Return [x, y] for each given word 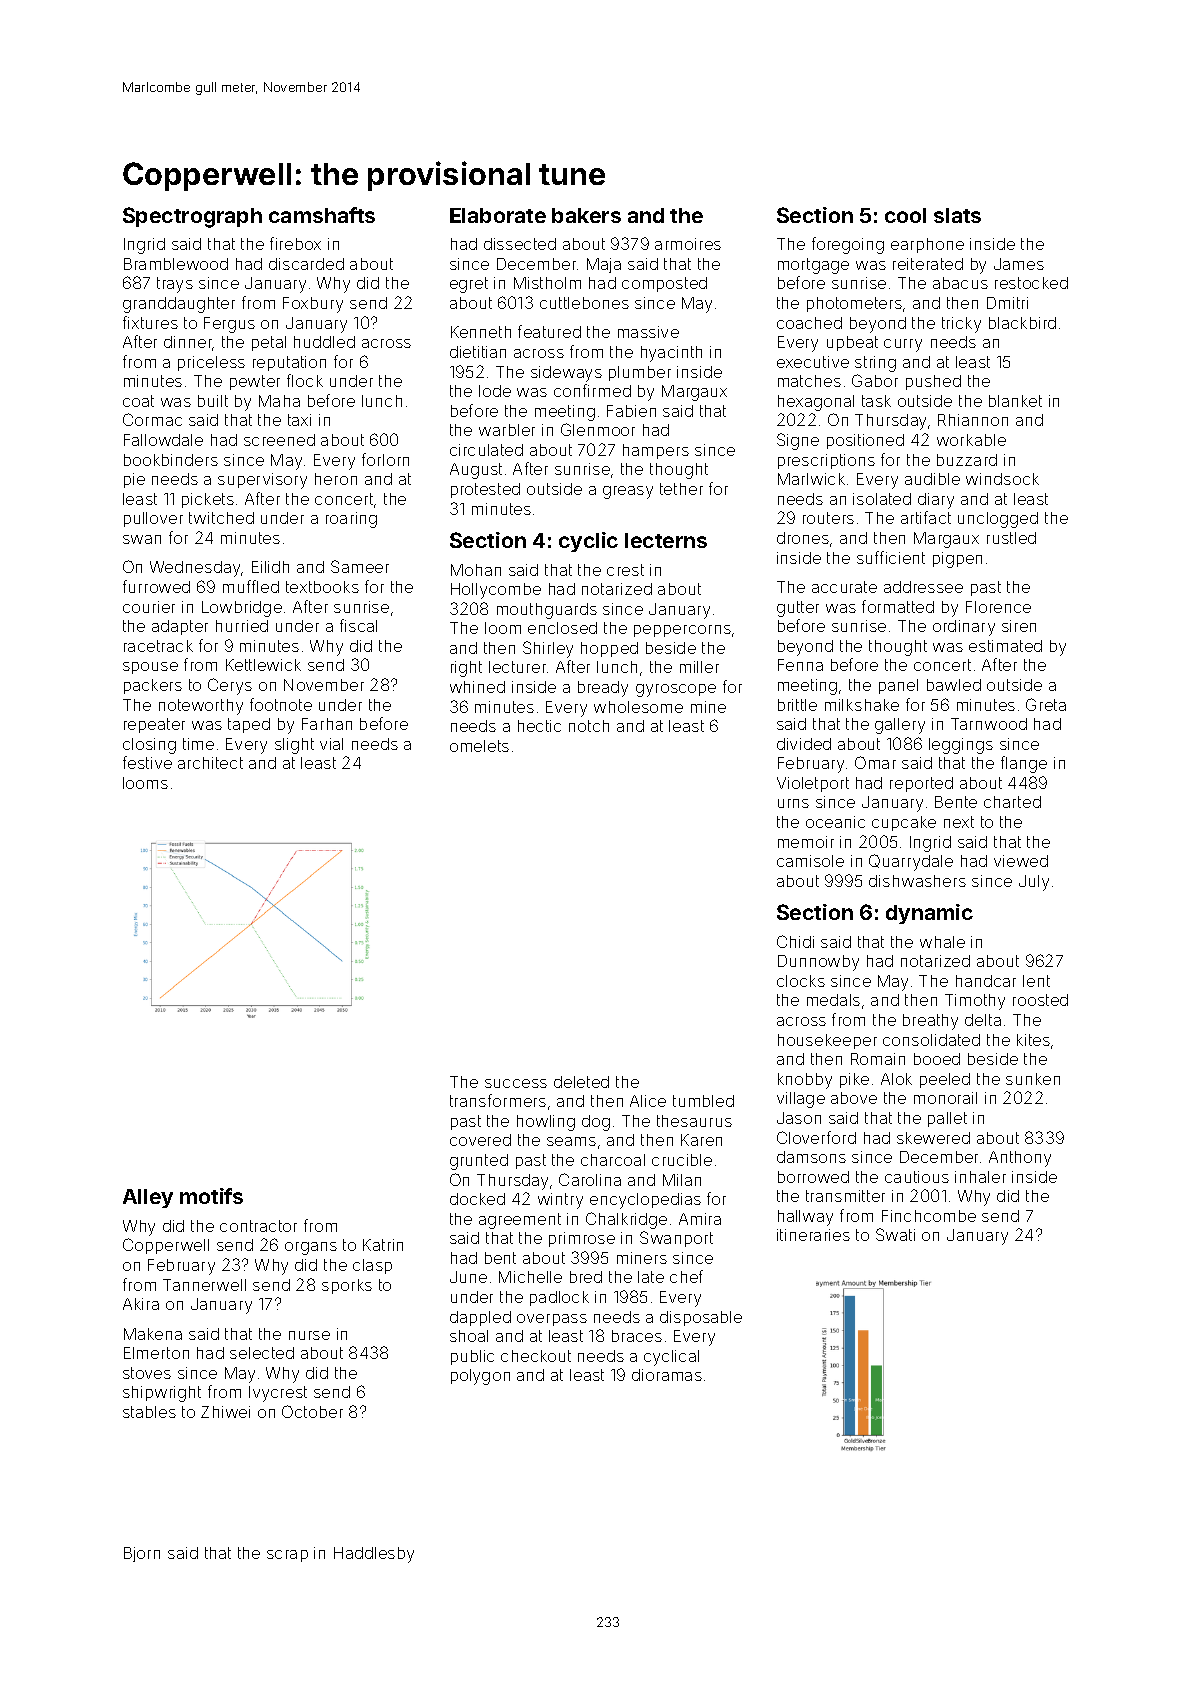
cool [905, 215]
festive [147, 762]
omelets [479, 746]
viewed [1021, 861]
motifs [211, 1196]
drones [803, 538]
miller [699, 667]
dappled [480, 1318]
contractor [258, 1226]
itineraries [813, 1235]
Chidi [795, 941]
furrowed [156, 586]
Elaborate [498, 215]
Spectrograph [192, 217]
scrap [287, 1556]
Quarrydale [911, 862]
